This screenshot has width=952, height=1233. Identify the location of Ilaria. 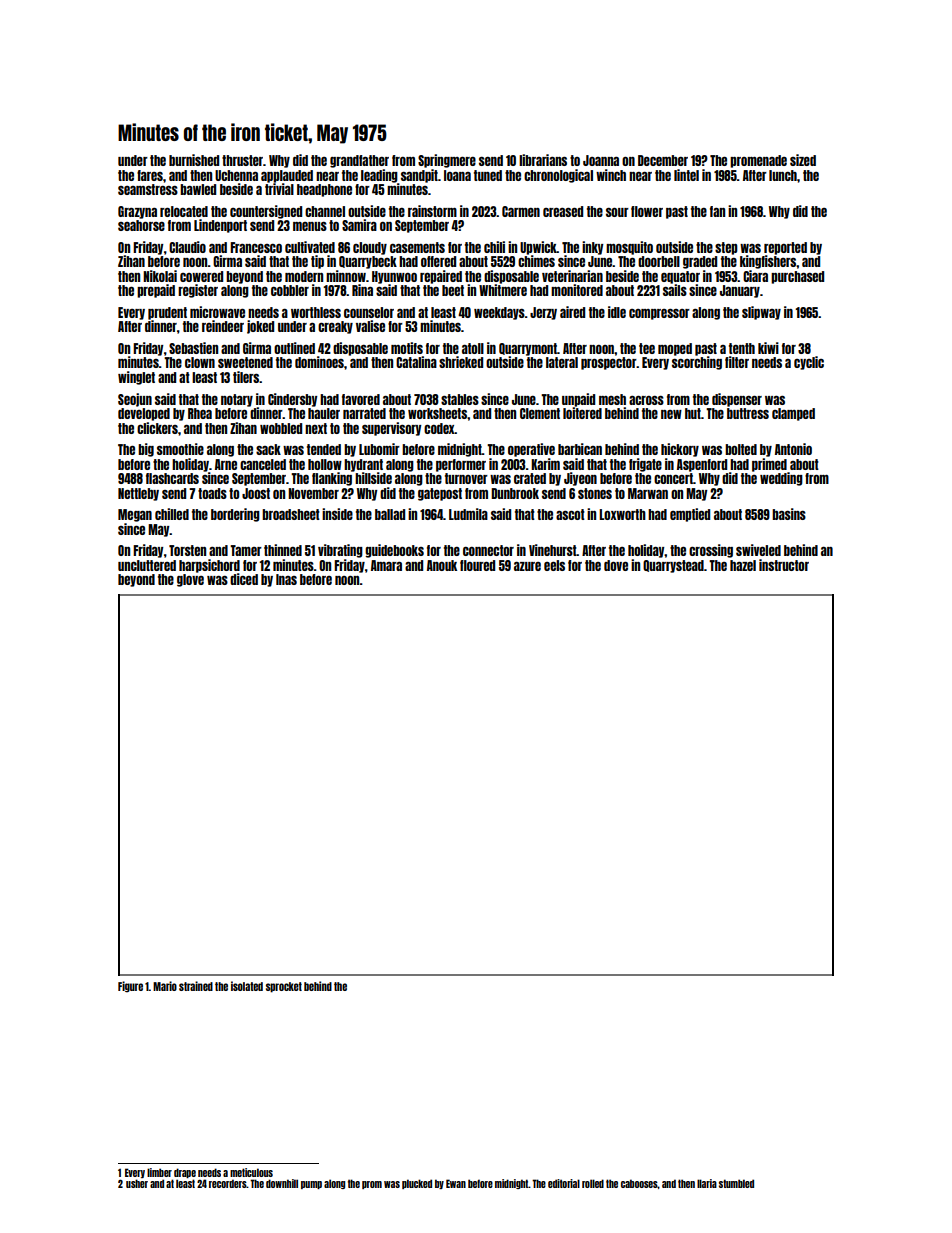
(707, 1183).
